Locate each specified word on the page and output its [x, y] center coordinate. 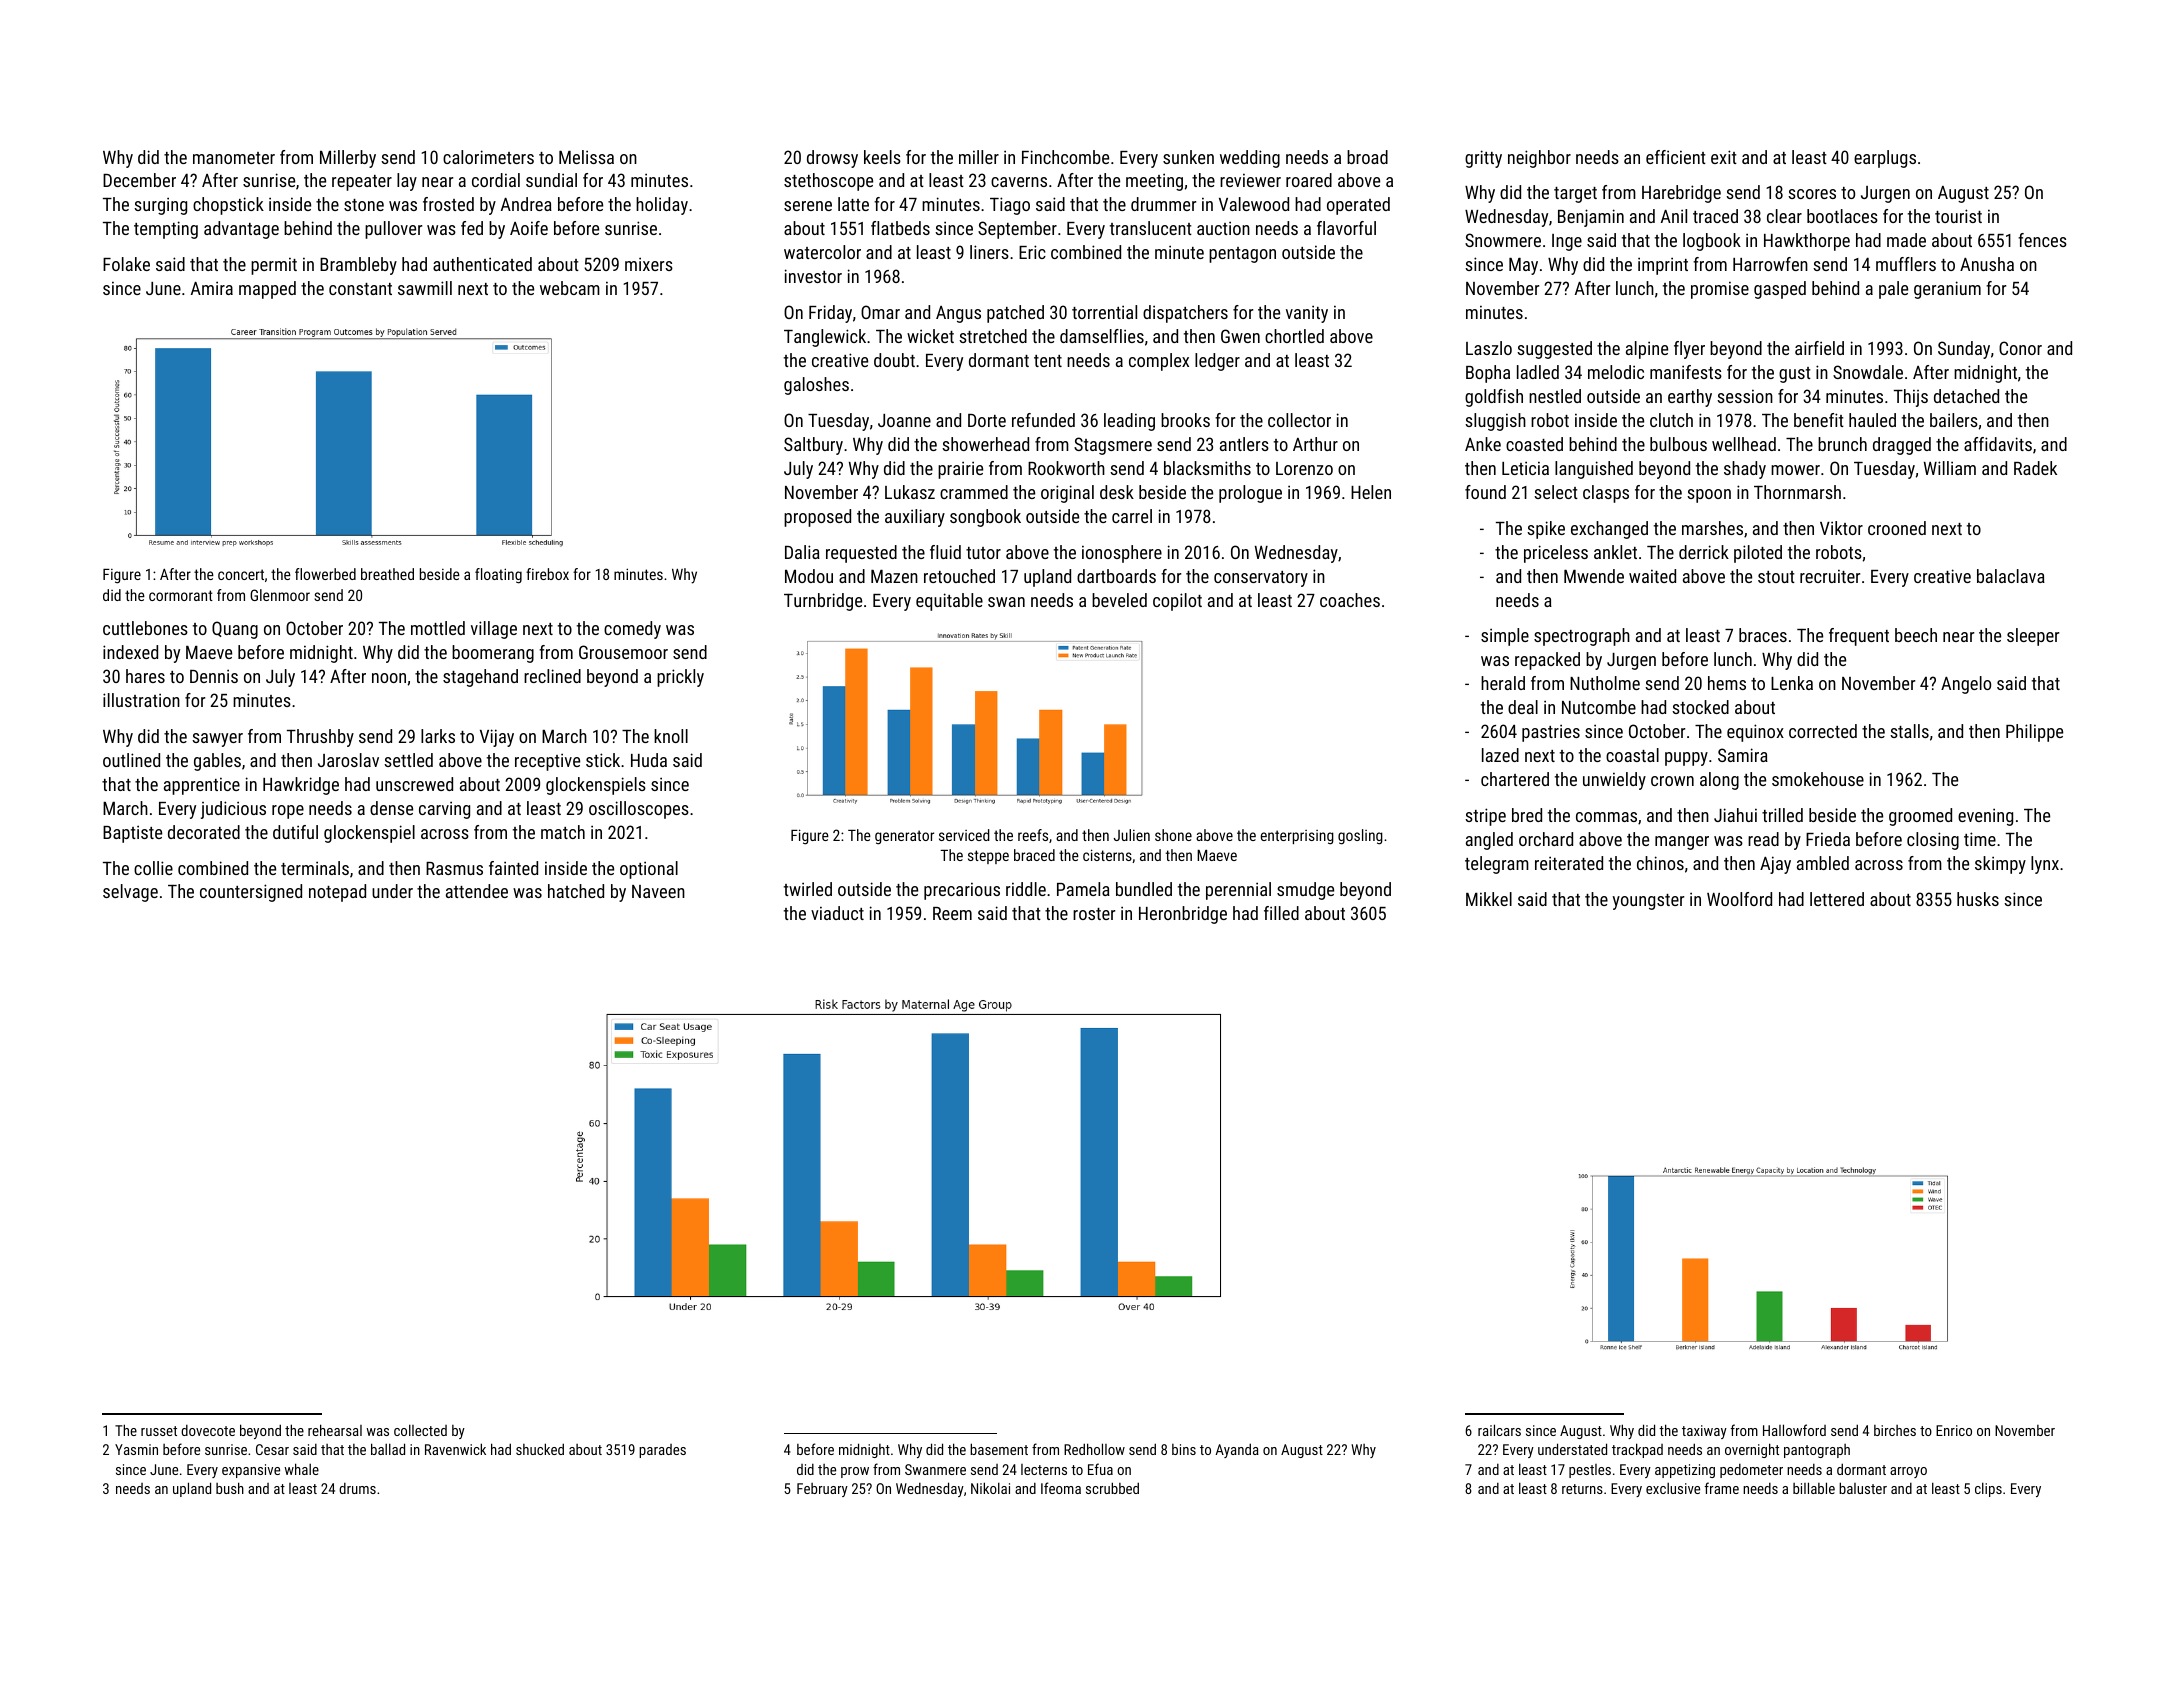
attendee [477, 891]
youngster [1648, 902]
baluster [1863, 1488]
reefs [1033, 835]
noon [389, 678]
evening [1985, 817]
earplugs [1885, 159]
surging [160, 206]
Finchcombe [1065, 157]
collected [420, 1430]
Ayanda [1237, 1450]
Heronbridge [1183, 915]
